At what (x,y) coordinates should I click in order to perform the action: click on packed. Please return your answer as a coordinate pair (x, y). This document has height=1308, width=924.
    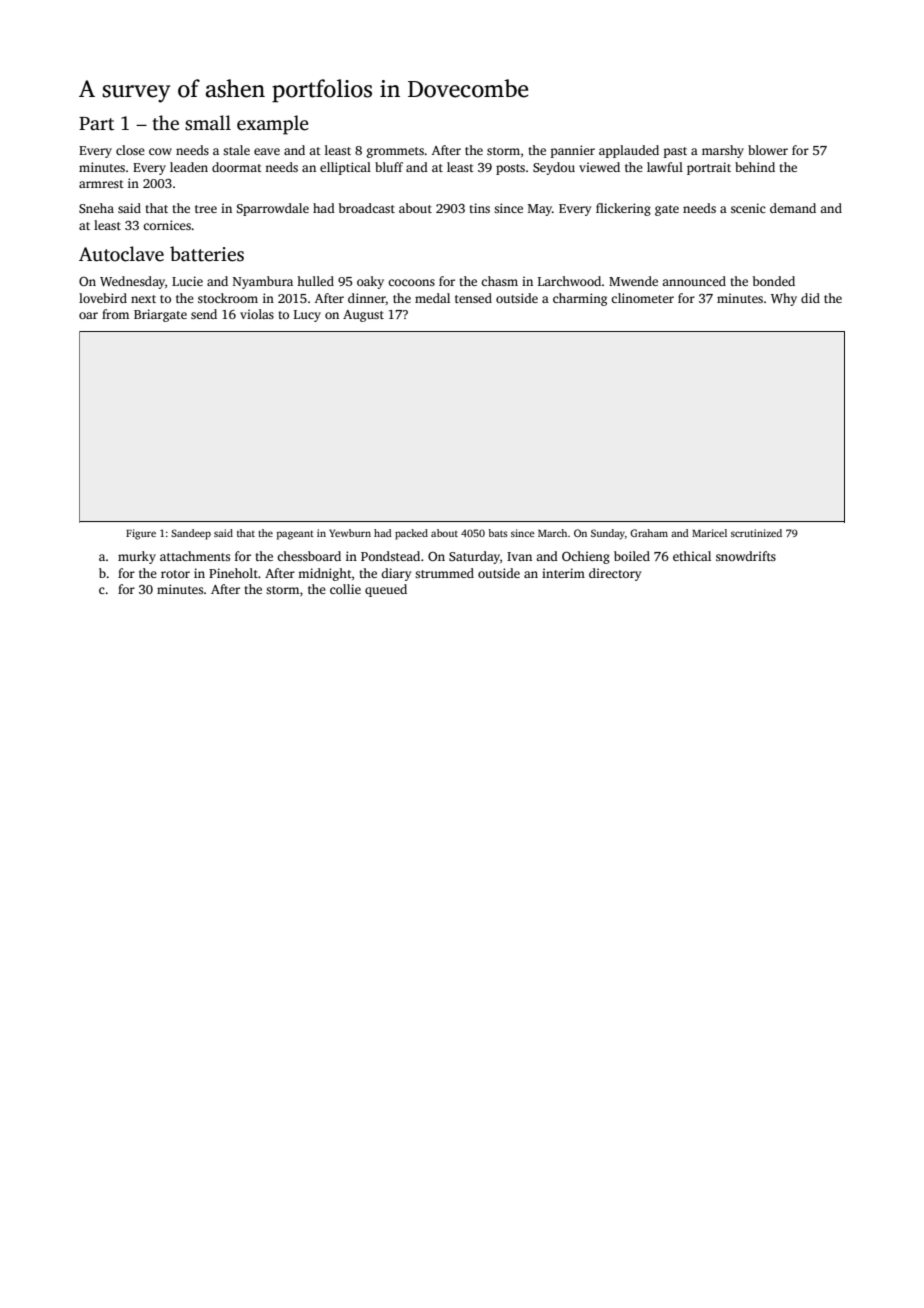
    Looking at the image, I should click on (411, 534).
